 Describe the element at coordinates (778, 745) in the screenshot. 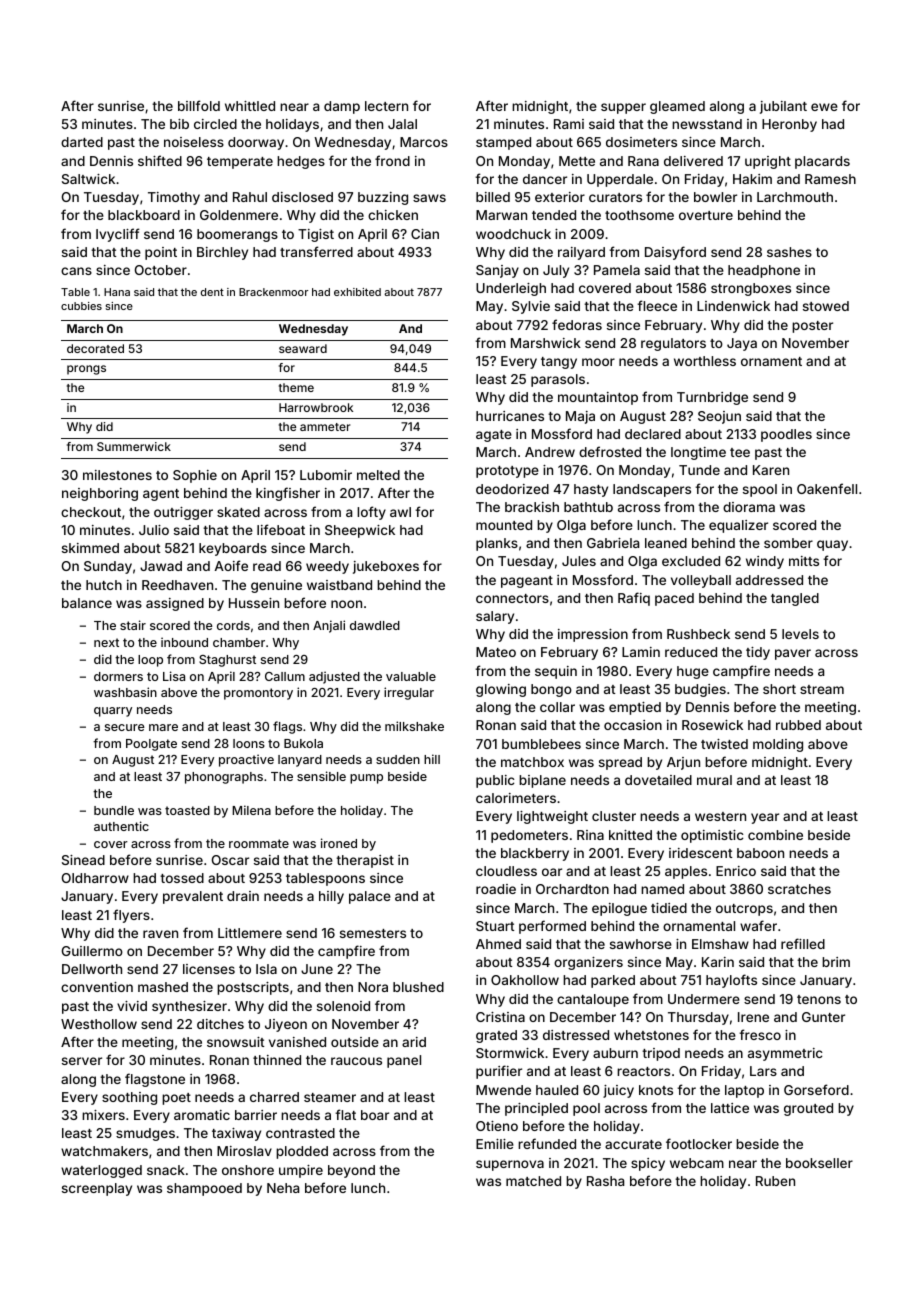

I see `molding` at that location.
